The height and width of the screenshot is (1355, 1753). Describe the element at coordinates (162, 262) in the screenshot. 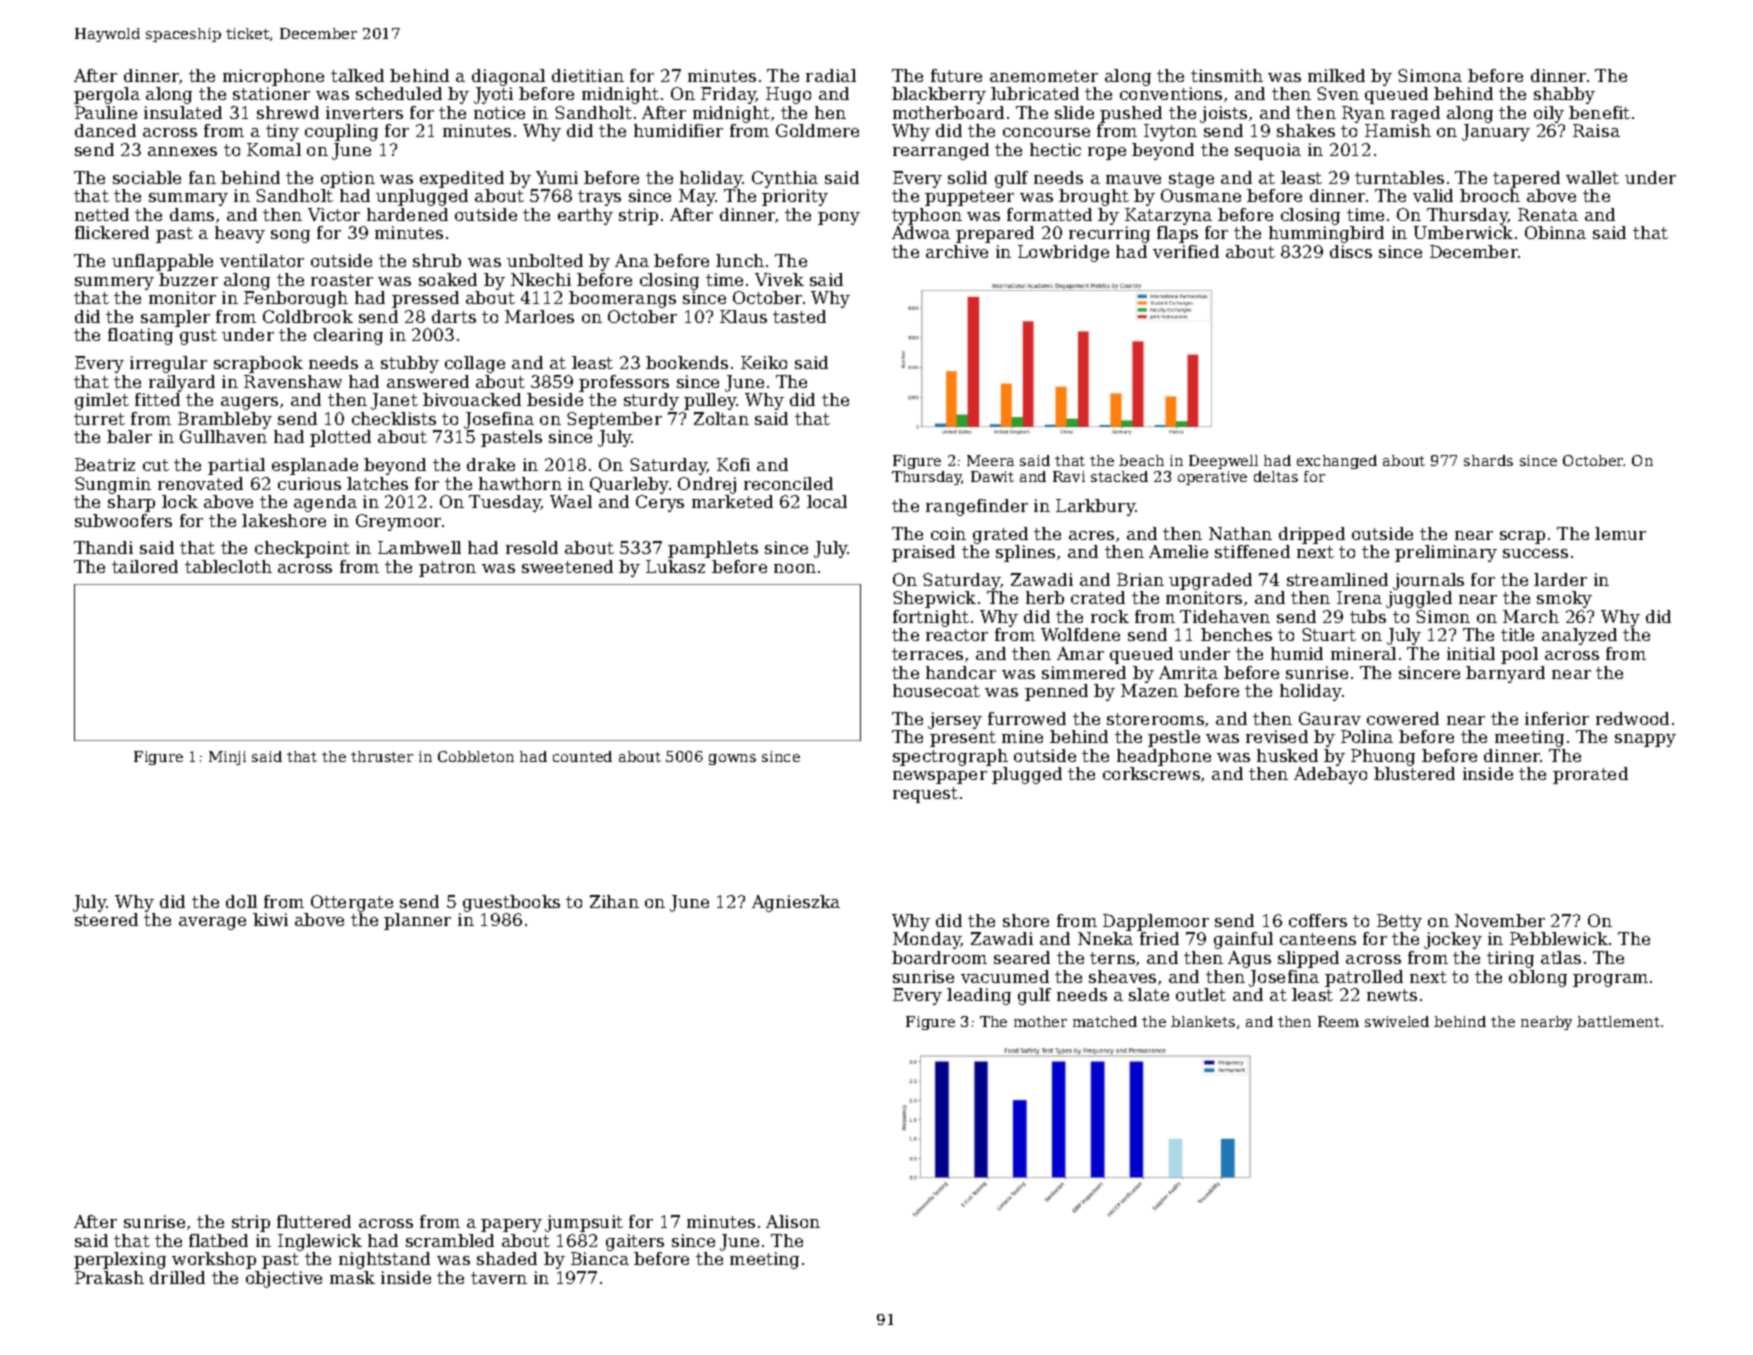

I see `unflappable` at that location.
